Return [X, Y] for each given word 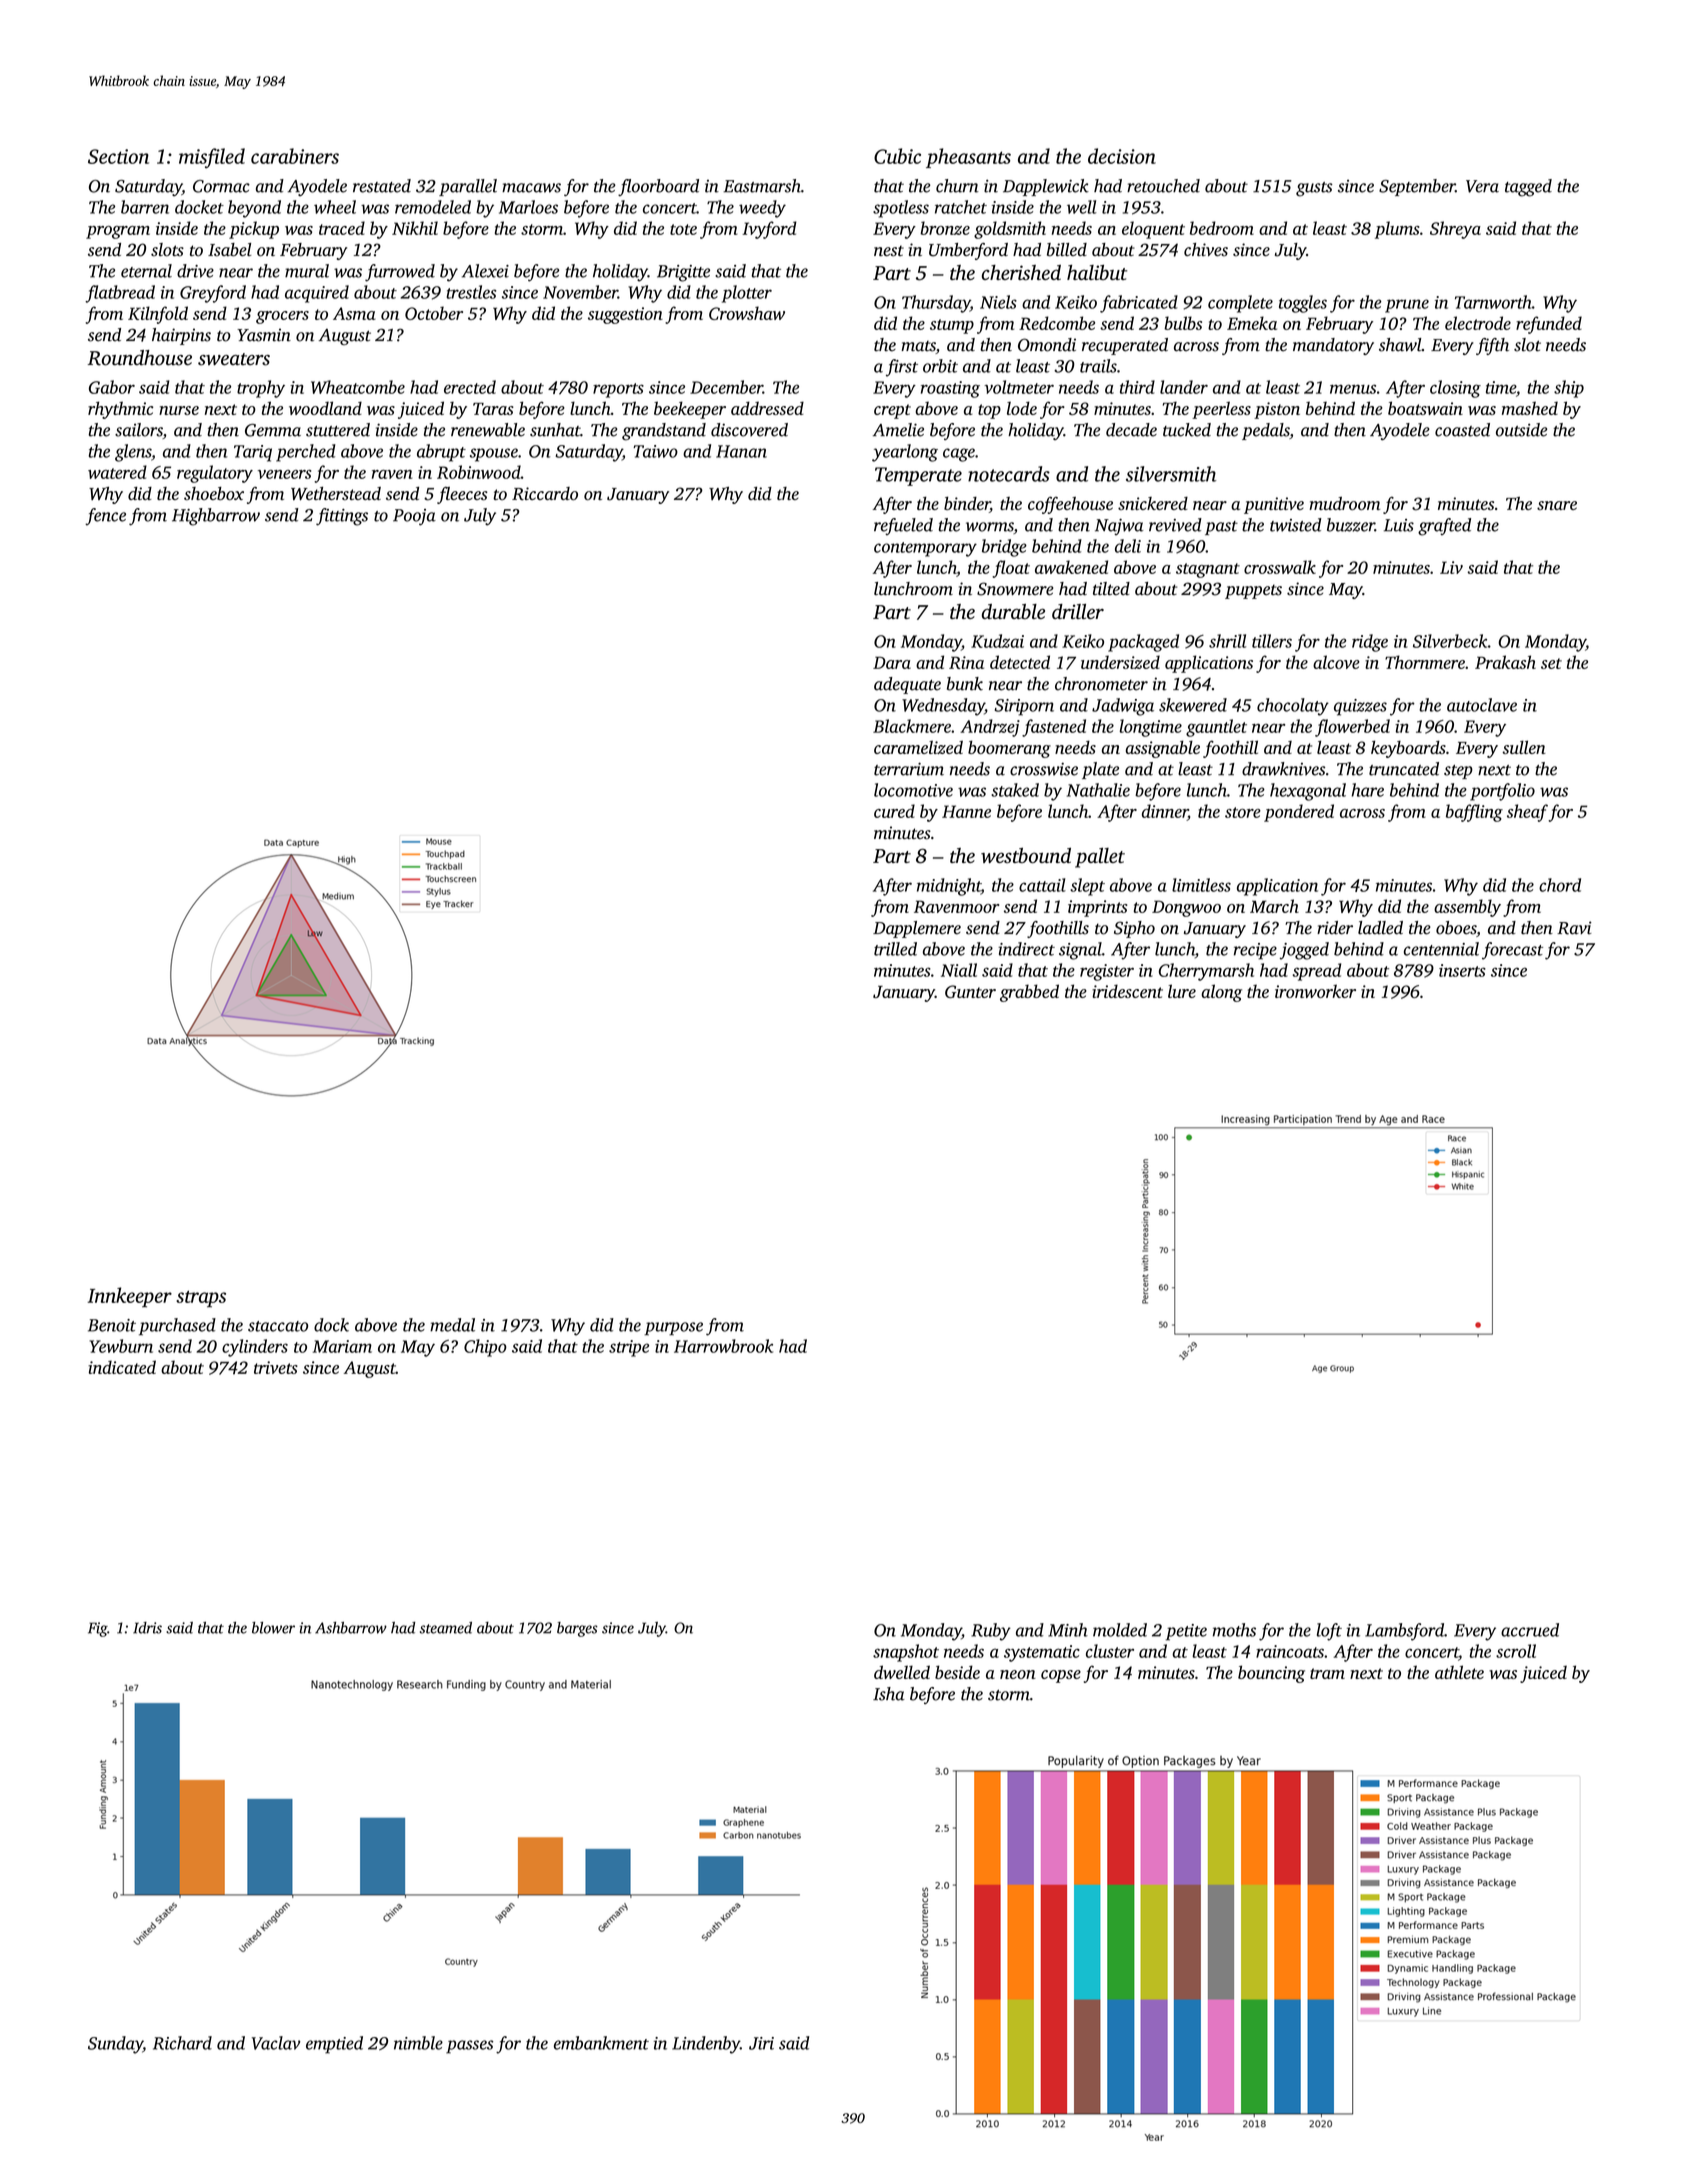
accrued [1530, 1630]
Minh [1068, 1630]
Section [118, 156]
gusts [1314, 189]
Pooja [414, 517]
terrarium [909, 769]
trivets [276, 1367]
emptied [334, 2045]
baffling [1474, 813]
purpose [673, 1328]
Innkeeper [130, 1297]
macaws [531, 188]
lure [1182, 991]
